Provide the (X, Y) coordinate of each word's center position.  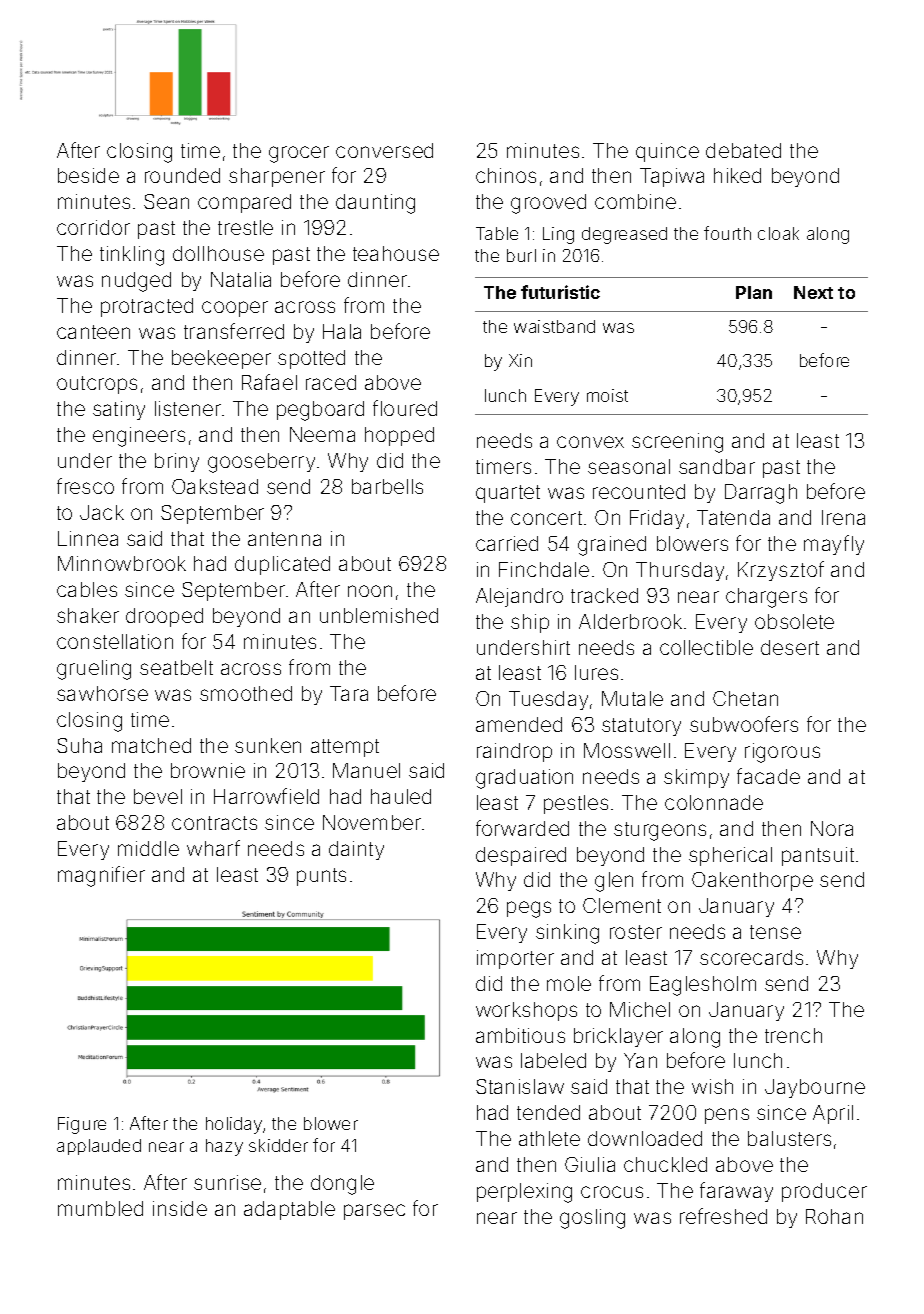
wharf (213, 848)
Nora (832, 828)
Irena (843, 517)
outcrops (97, 385)
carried (507, 543)
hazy (224, 1147)
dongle (342, 1185)
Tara (349, 693)
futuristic (560, 292)
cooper (235, 309)
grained (612, 546)
